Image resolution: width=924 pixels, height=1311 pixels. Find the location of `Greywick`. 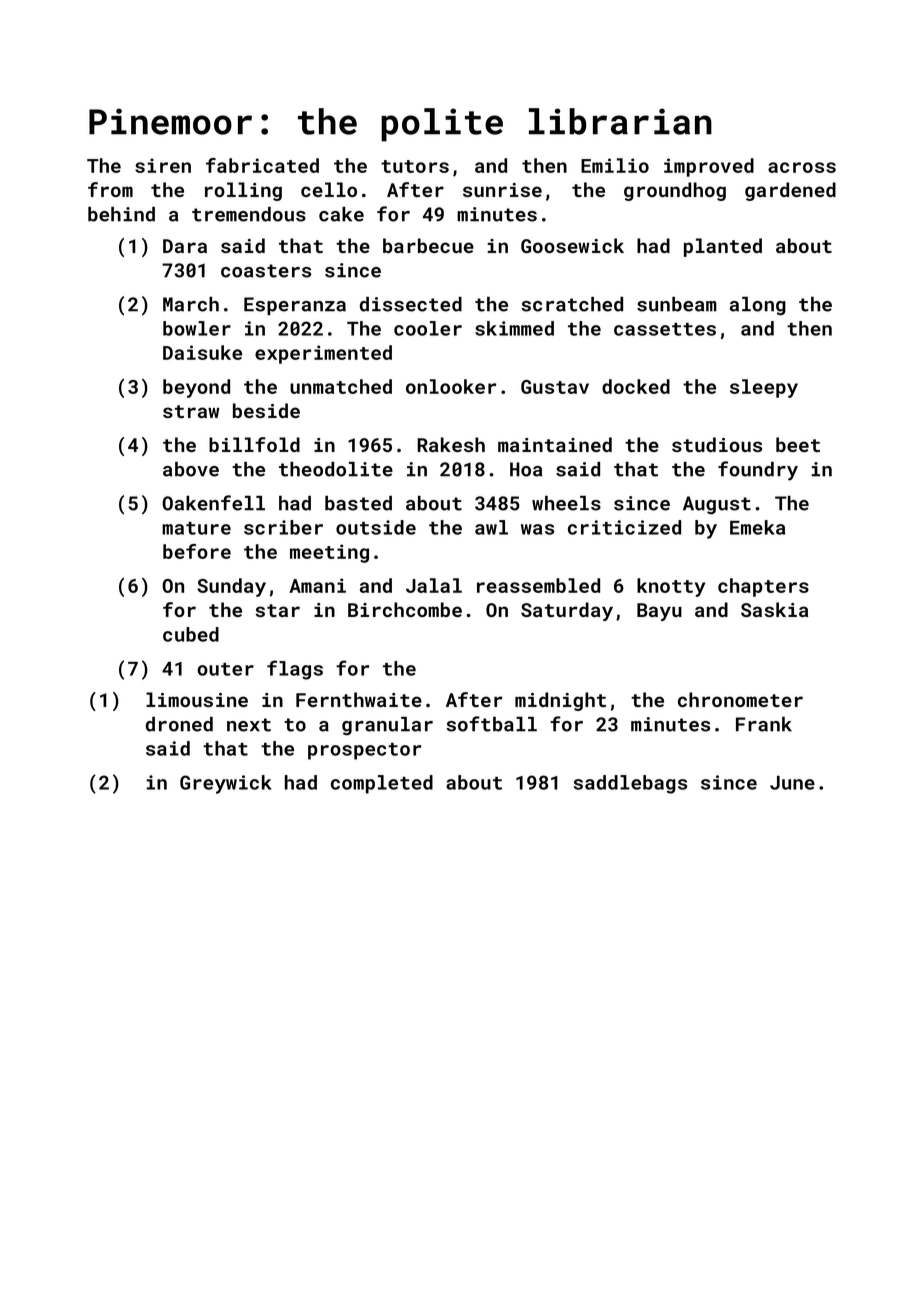

Greywick is located at coordinates (226, 784).
